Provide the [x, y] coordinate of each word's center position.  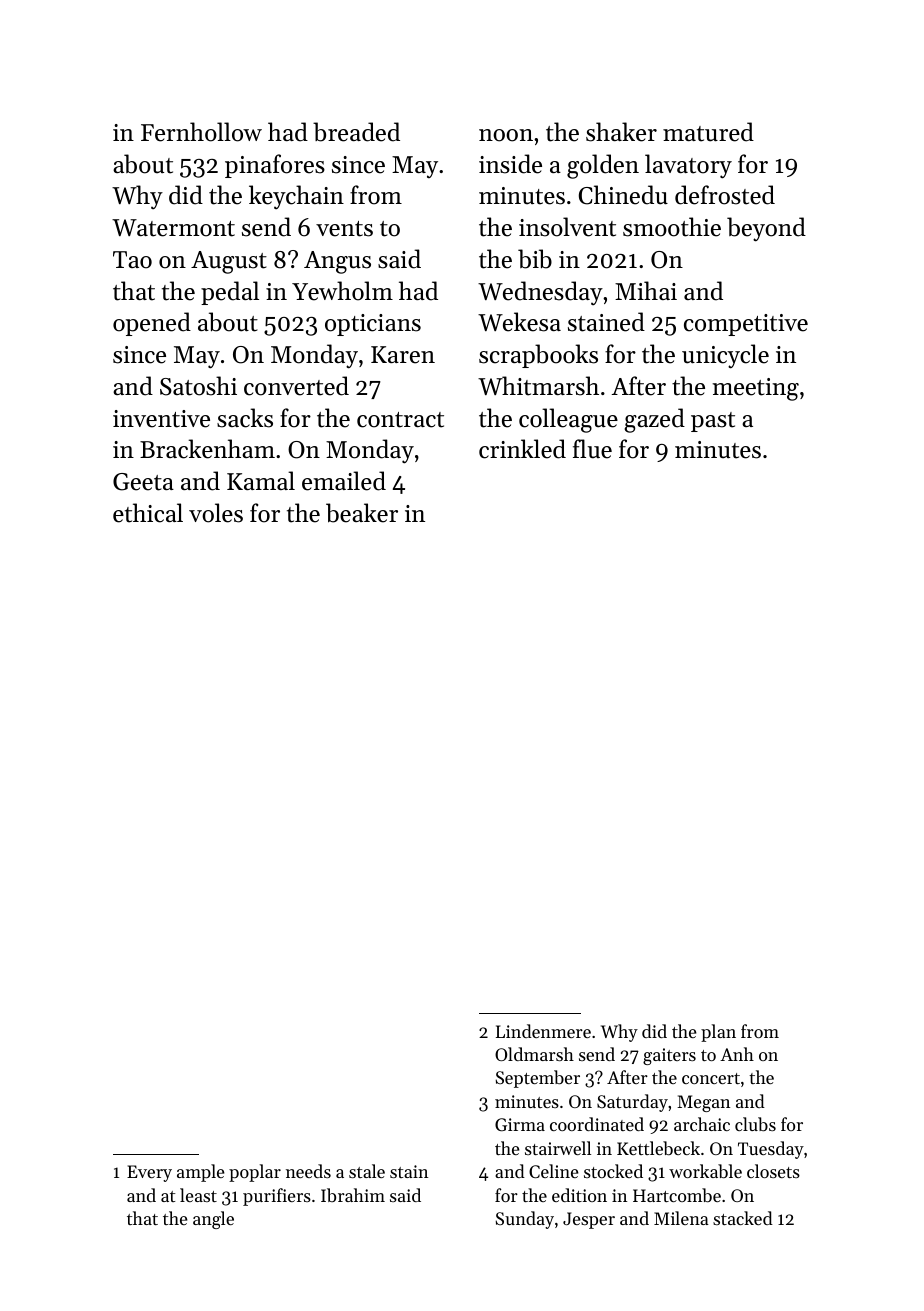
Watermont [173, 228]
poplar [255, 1173]
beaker [362, 513]
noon [506, 135]
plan [718, 1033]
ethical [148, 513]
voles [216, 513]
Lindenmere [543, 1031]
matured [708, 132]
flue [592, 449]
